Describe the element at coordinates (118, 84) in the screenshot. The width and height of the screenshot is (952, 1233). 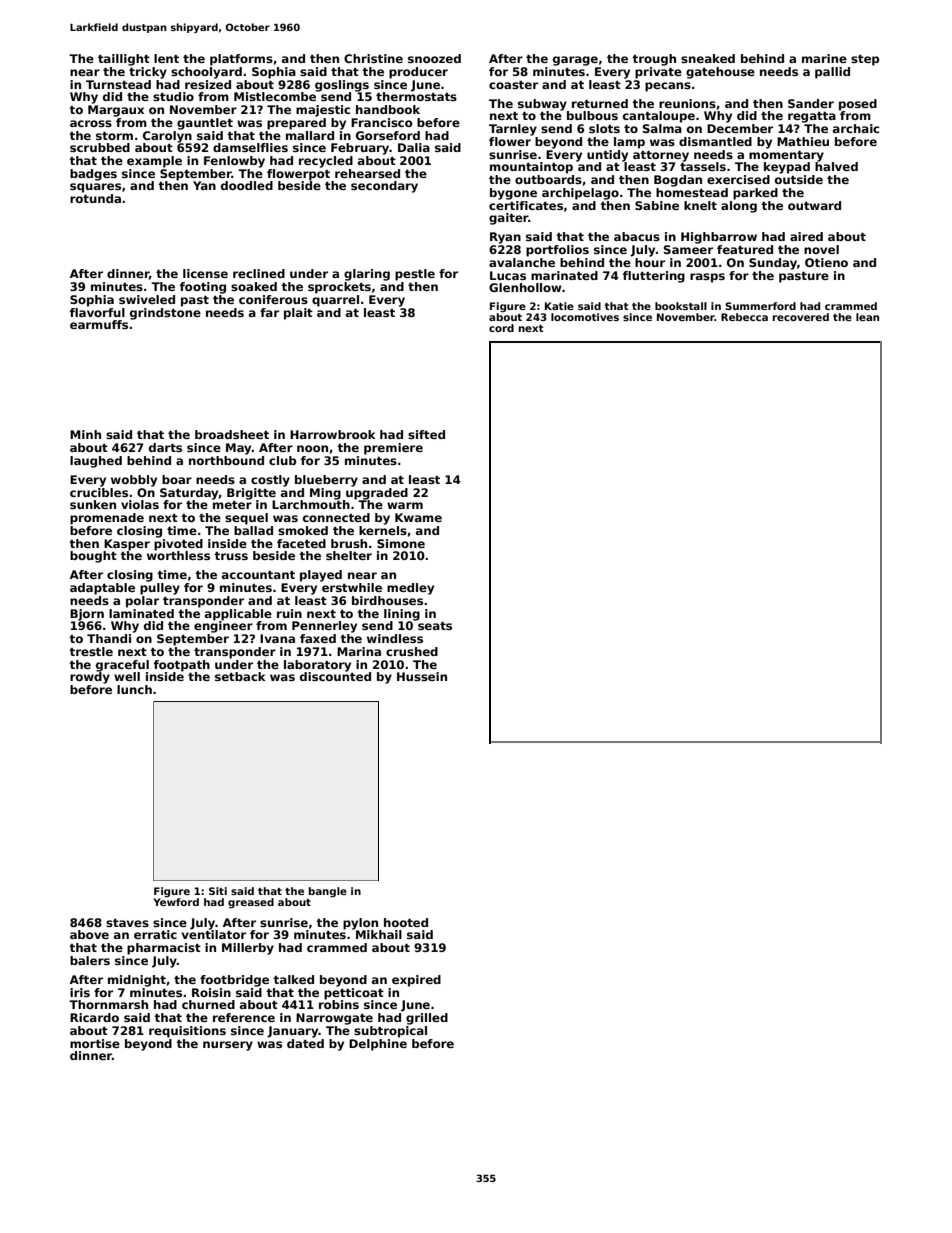
I see `Turnstead` at that location.
